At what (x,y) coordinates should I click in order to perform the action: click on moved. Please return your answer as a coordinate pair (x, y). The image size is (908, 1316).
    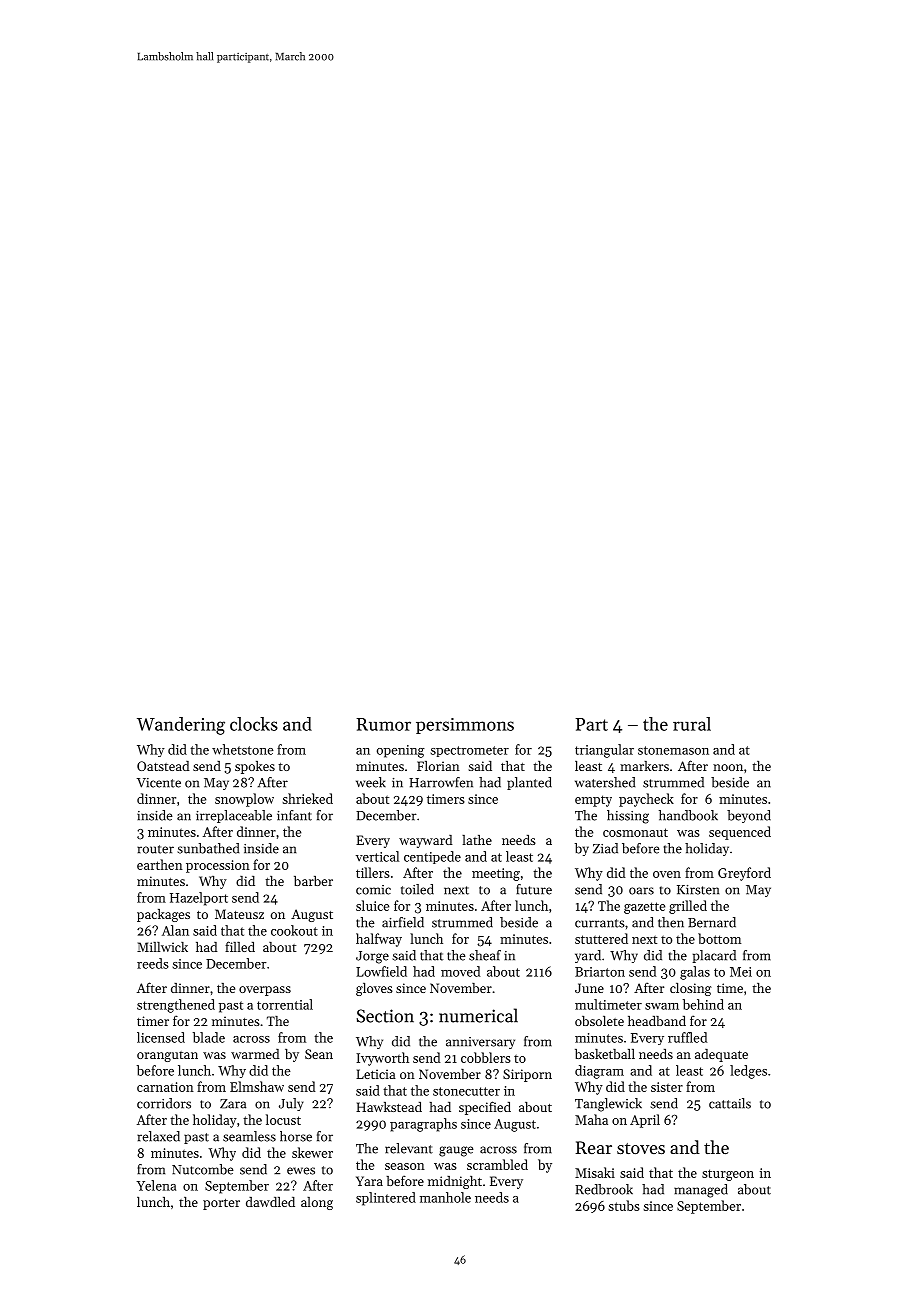
    Looking at the image, I should click on (460, 971).
